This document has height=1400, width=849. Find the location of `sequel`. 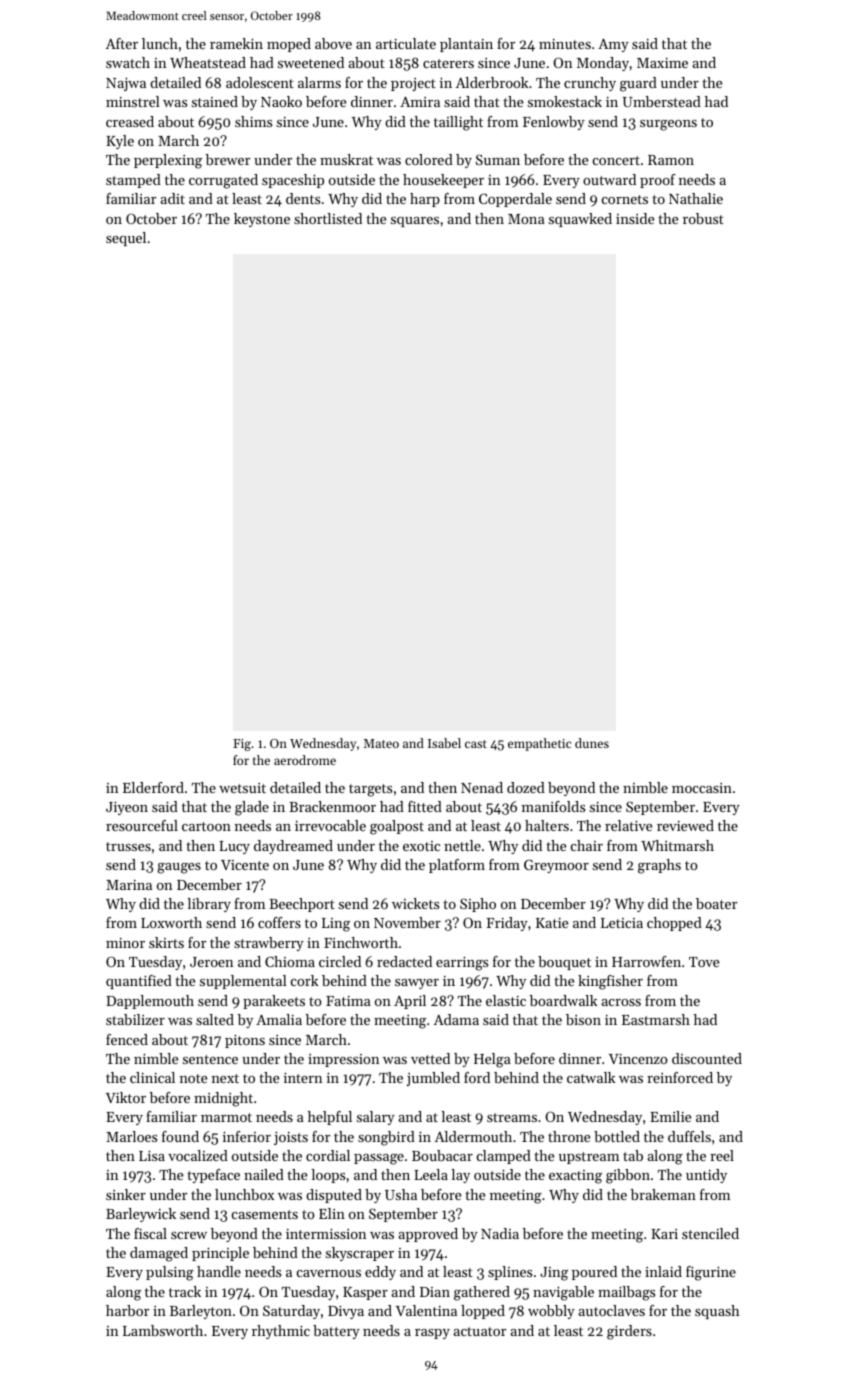

sequel is located at coordinates (126, 239).
